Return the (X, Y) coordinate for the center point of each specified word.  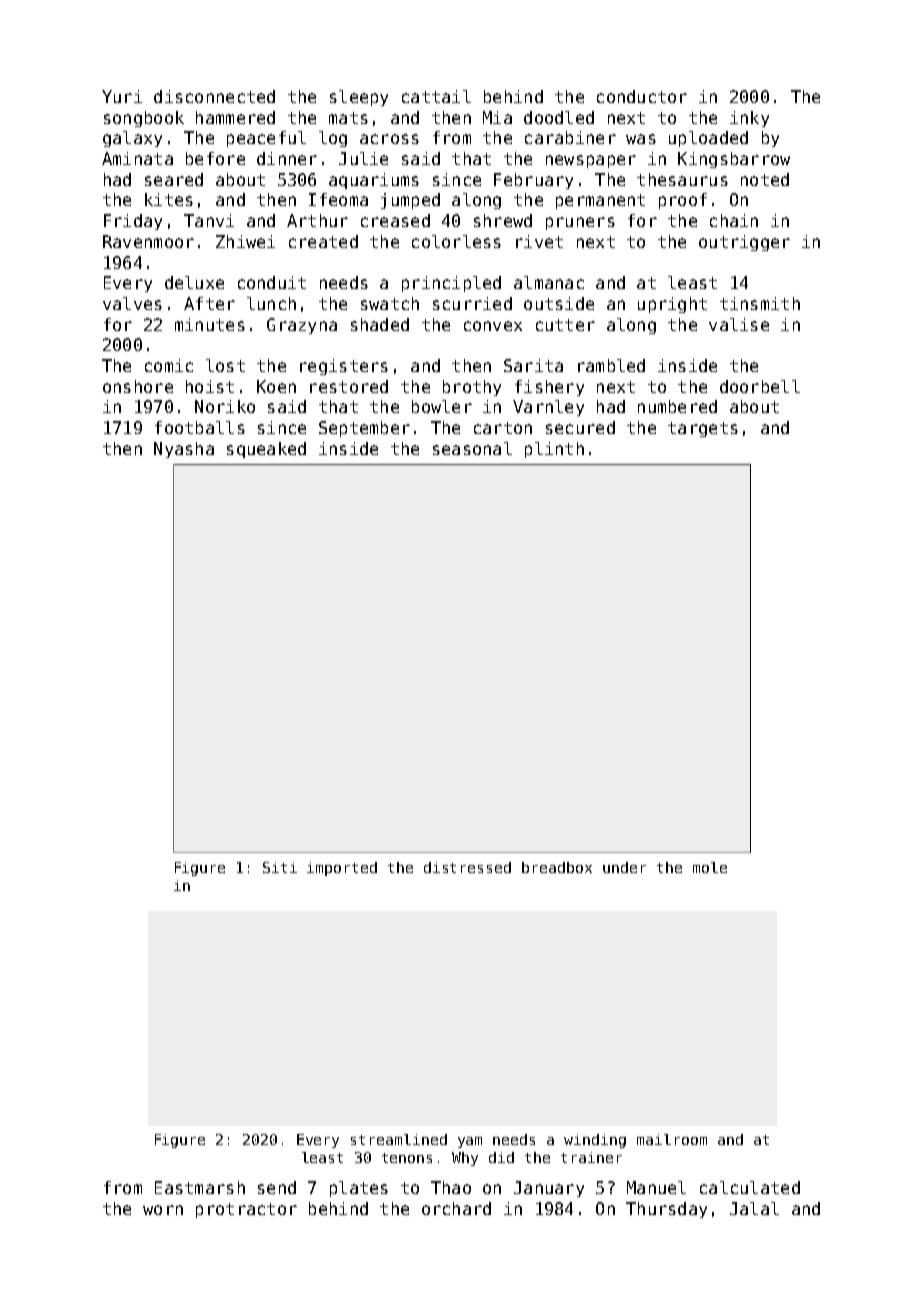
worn (163, 1210)
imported (342, 869)
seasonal (472, 448)
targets (703, 429)
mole (710, 867)
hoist (210, 386)
